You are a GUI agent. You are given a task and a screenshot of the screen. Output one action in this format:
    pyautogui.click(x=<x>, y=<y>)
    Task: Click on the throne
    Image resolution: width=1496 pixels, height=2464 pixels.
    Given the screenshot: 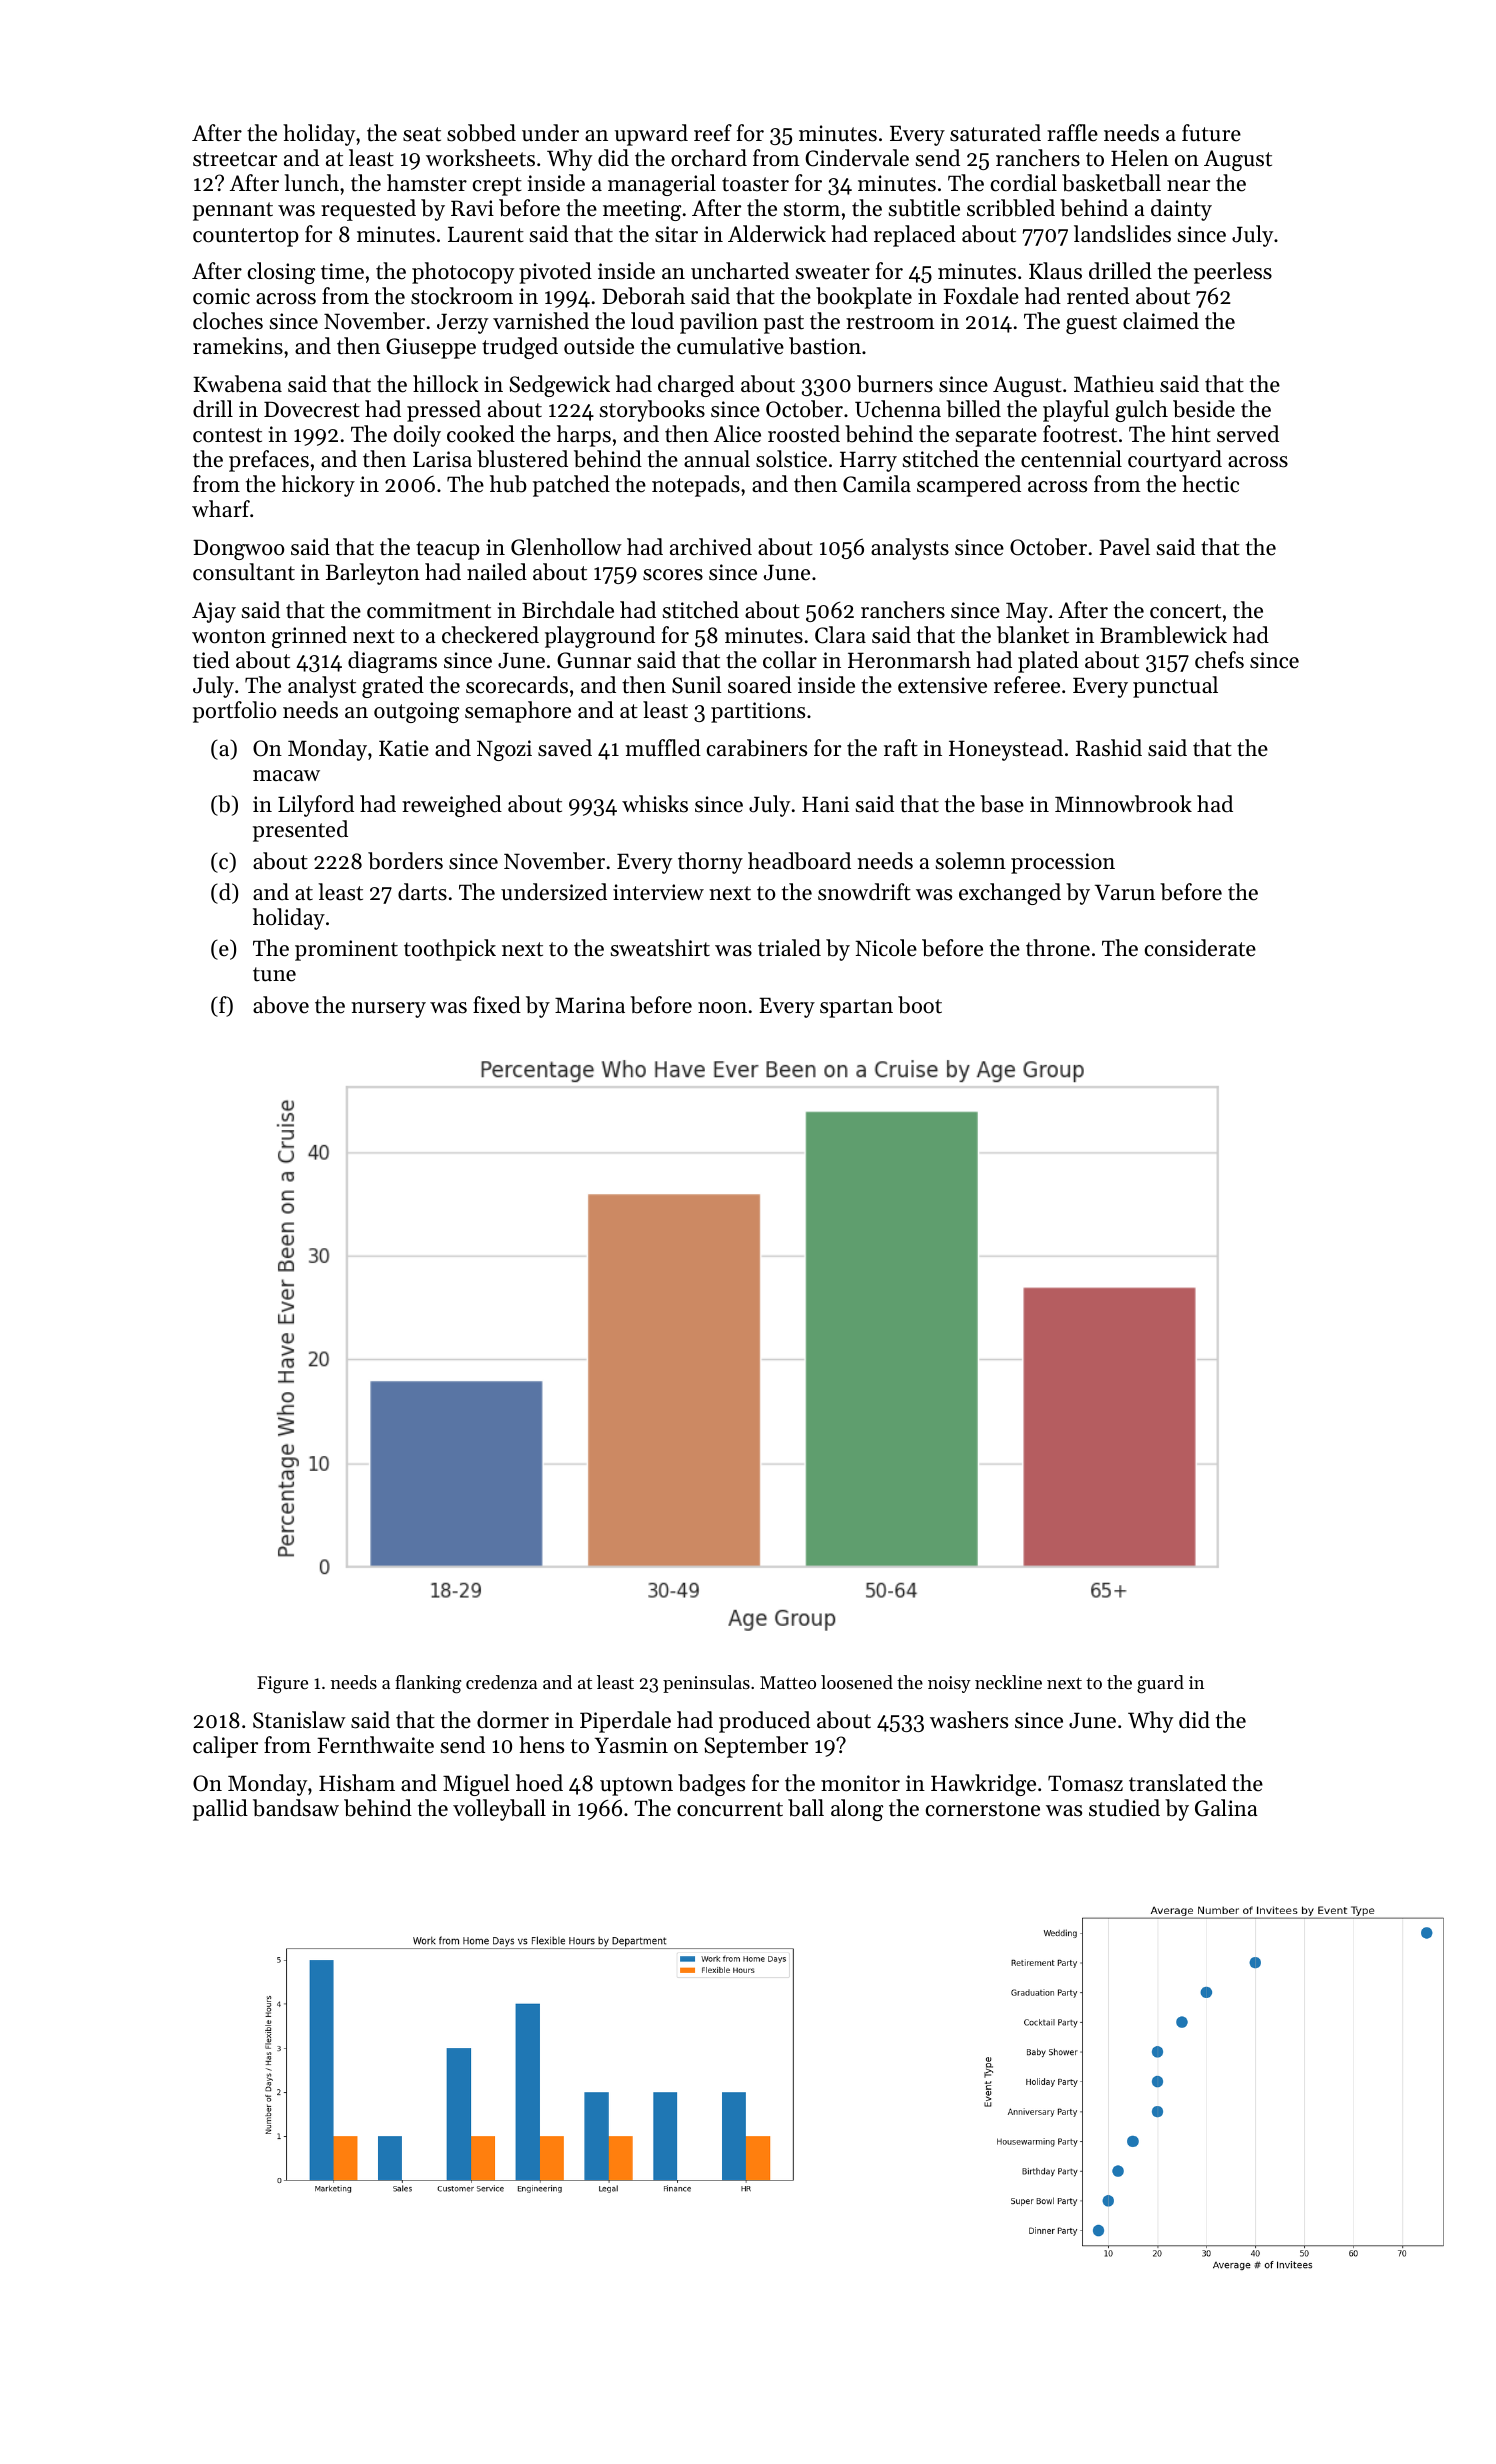 What is the action you would take?
    pyautogui.click(x=1058, y=948)
